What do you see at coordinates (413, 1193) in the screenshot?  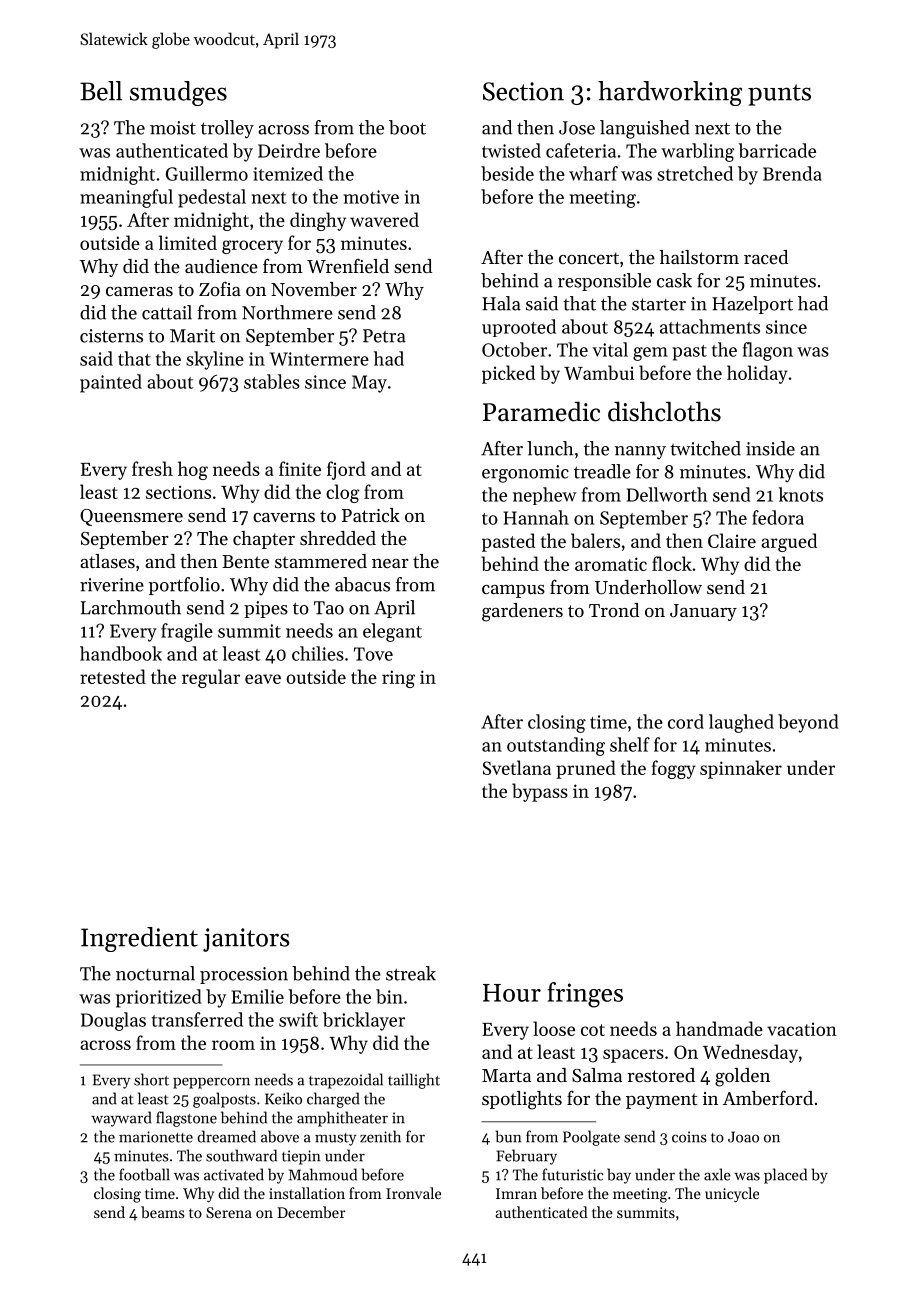 I see `Ironvale` at bounding box center [413, 1193].
